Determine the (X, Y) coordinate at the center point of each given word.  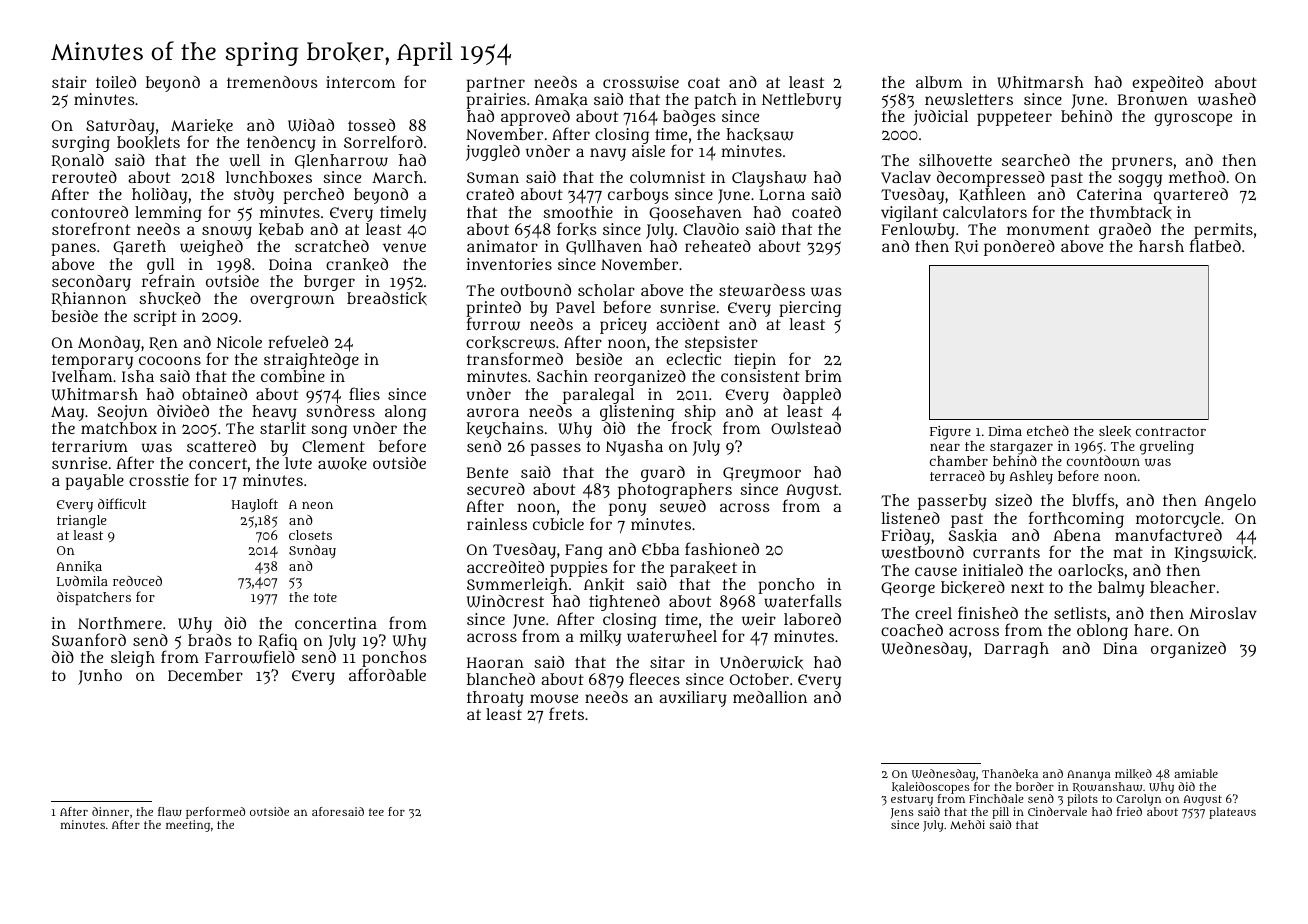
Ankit (604, 585)
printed (493, 309)
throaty (495, 699)
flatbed (1215, 246)
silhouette (955, 160)
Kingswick (1214, 554)
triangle (82, 522)
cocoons (170, 360)
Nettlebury (801, 101)
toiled (116, 82)
